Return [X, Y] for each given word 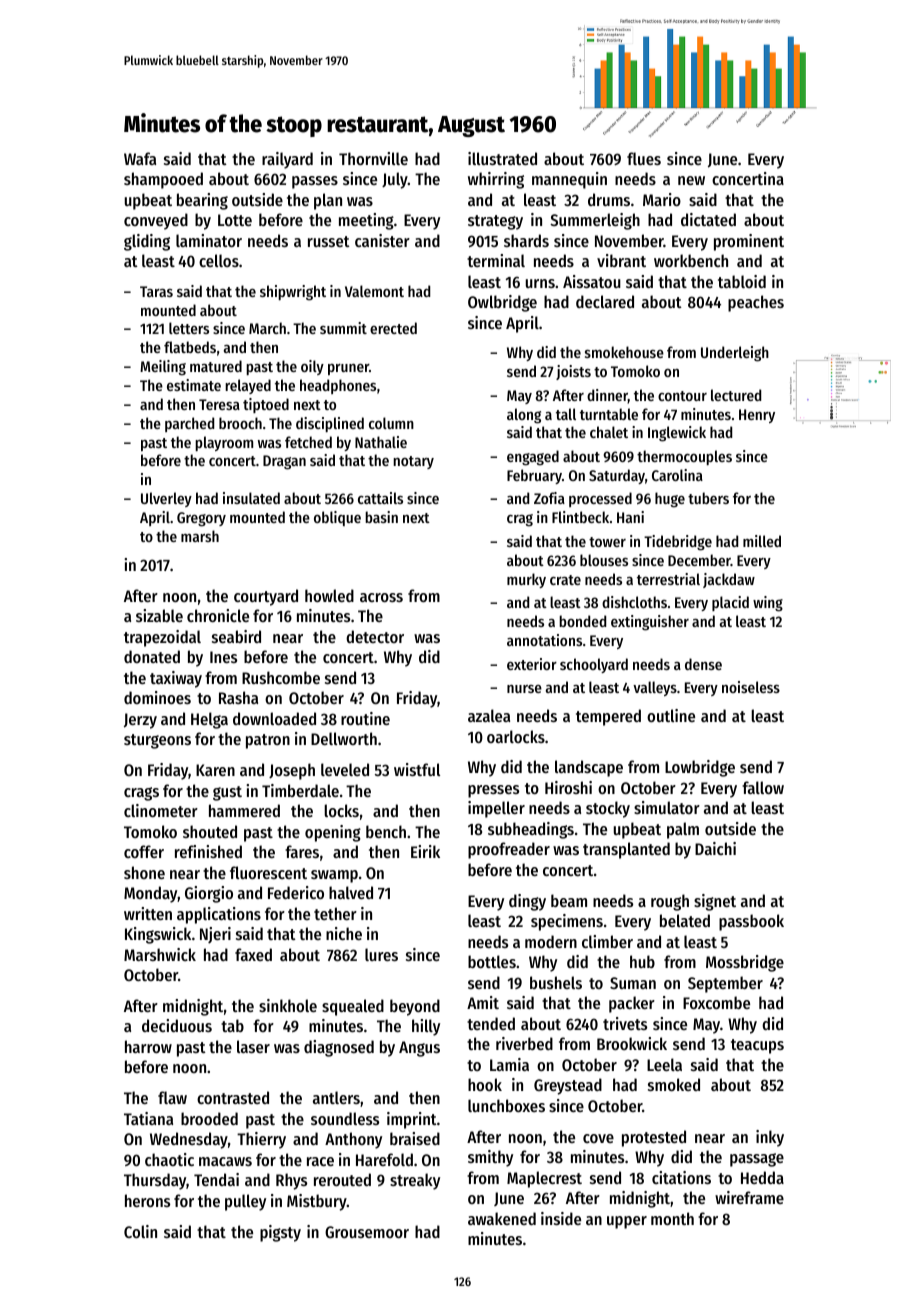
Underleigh [735, 354]
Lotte [235, 220]
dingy [527, 902]
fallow [763, 787]
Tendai [216, 1179]
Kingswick [158, 935]
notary [413, 462]
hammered [244, 810]
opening [333, 833]
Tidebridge [678, 543]
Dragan [284, 462]
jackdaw [729, 580]
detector [375, 636]
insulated [251, 498]
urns [540, 283]
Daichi [715, 848]
